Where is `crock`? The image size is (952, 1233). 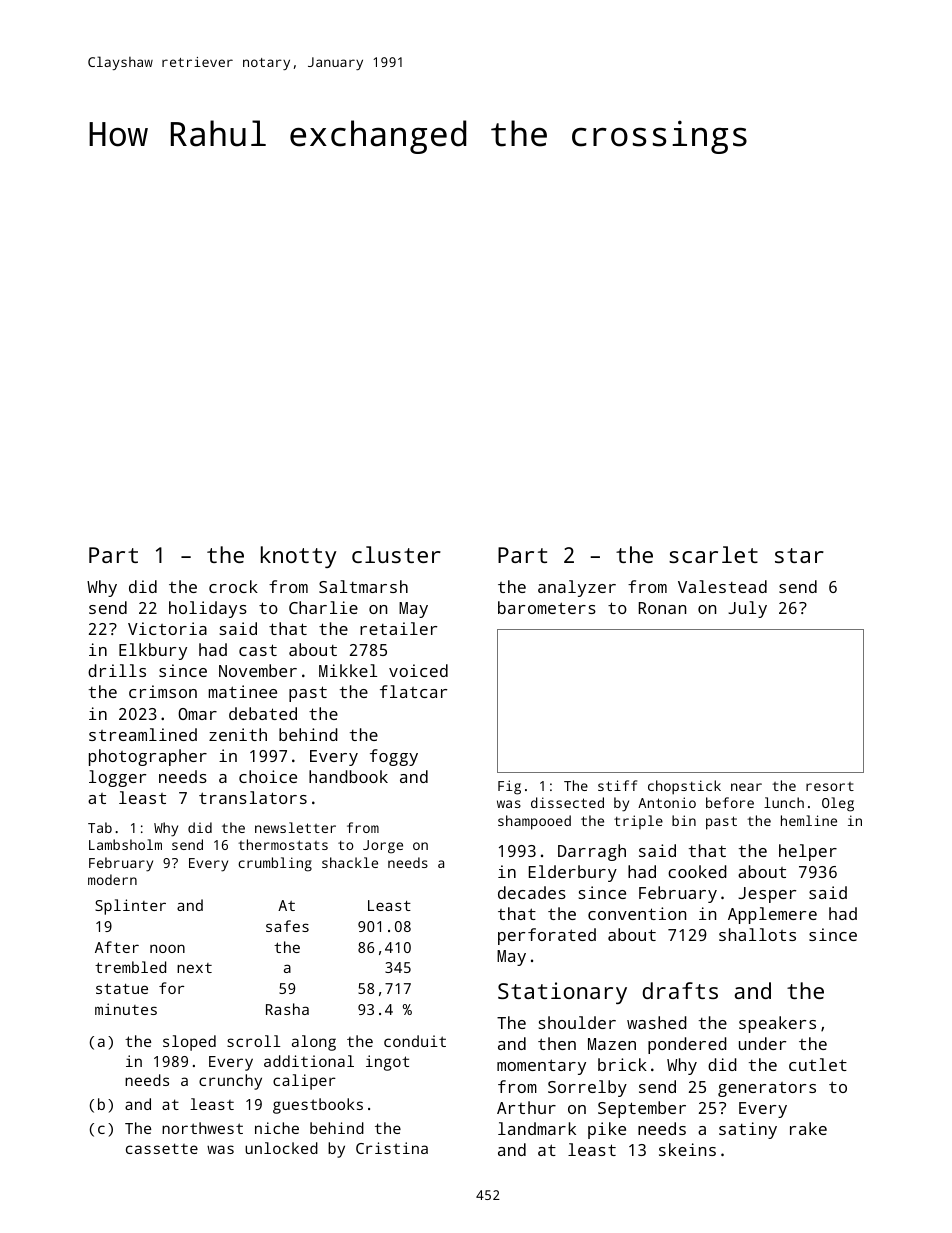
crock is located at coordinates (233, 586).
